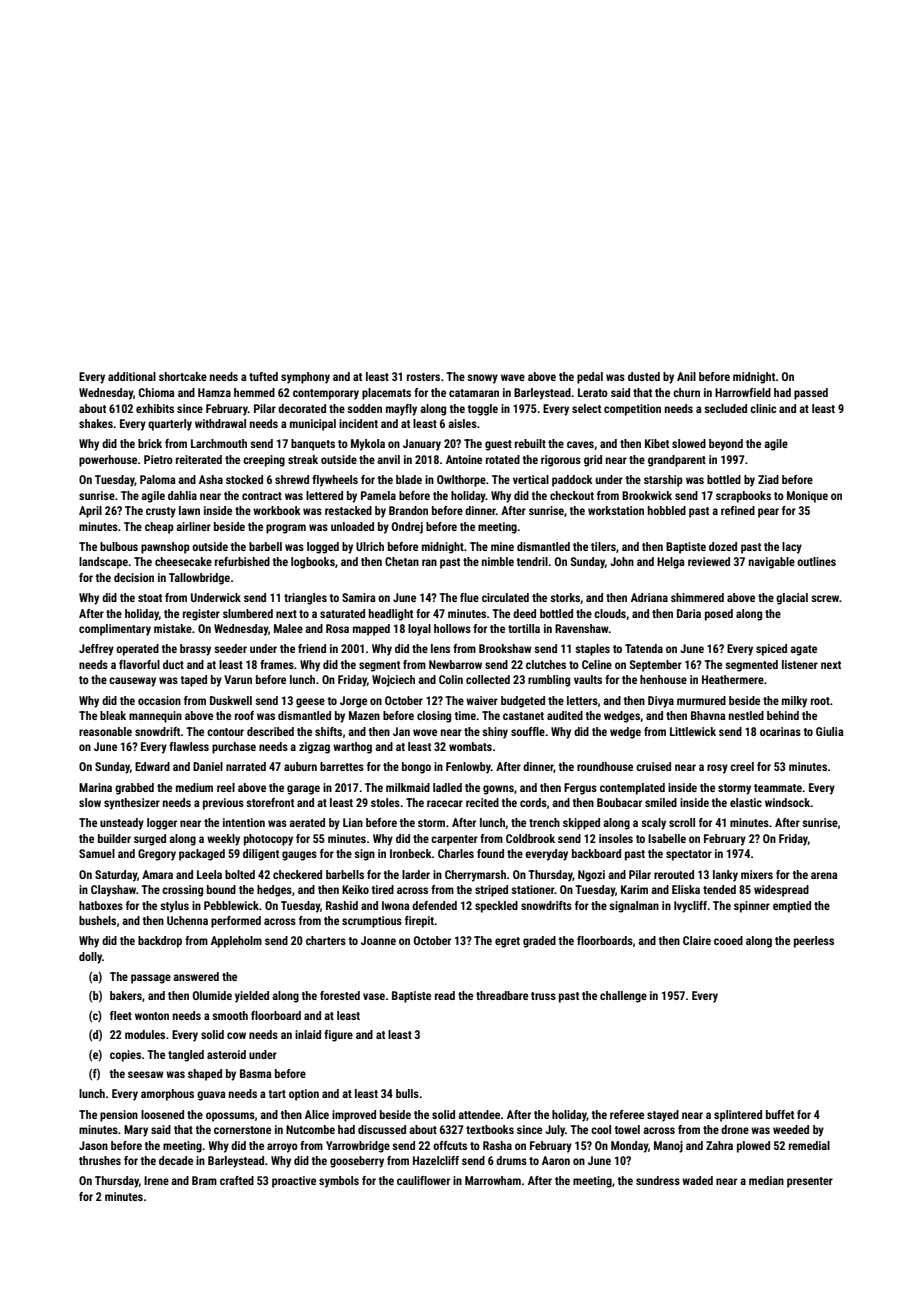 The height and width of the screenshot is (1308, 924). What do you see at coordinates (543, 996) in the screenshot?
I see `truss` at bounding box center [543, 996].
